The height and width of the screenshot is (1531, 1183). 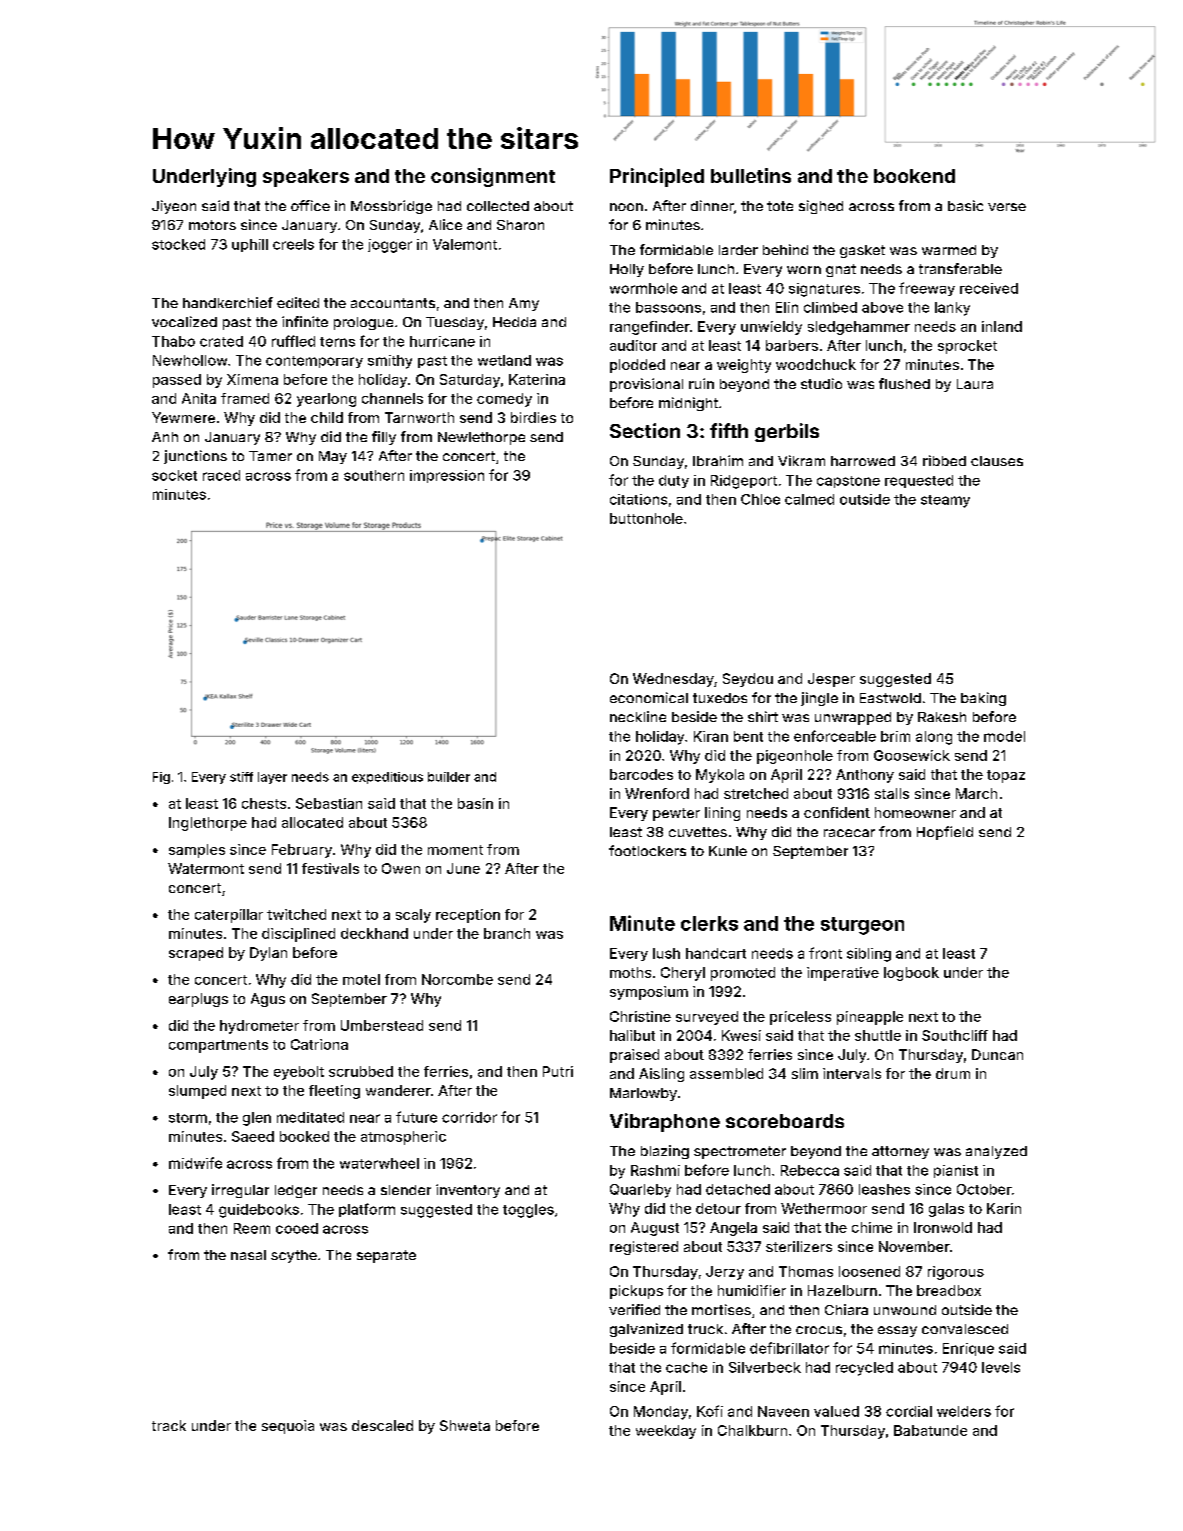 What do you see at coordinates (945, 833) in the screenshot?
I see `Hopfield` at bounding box center [945, 833].
